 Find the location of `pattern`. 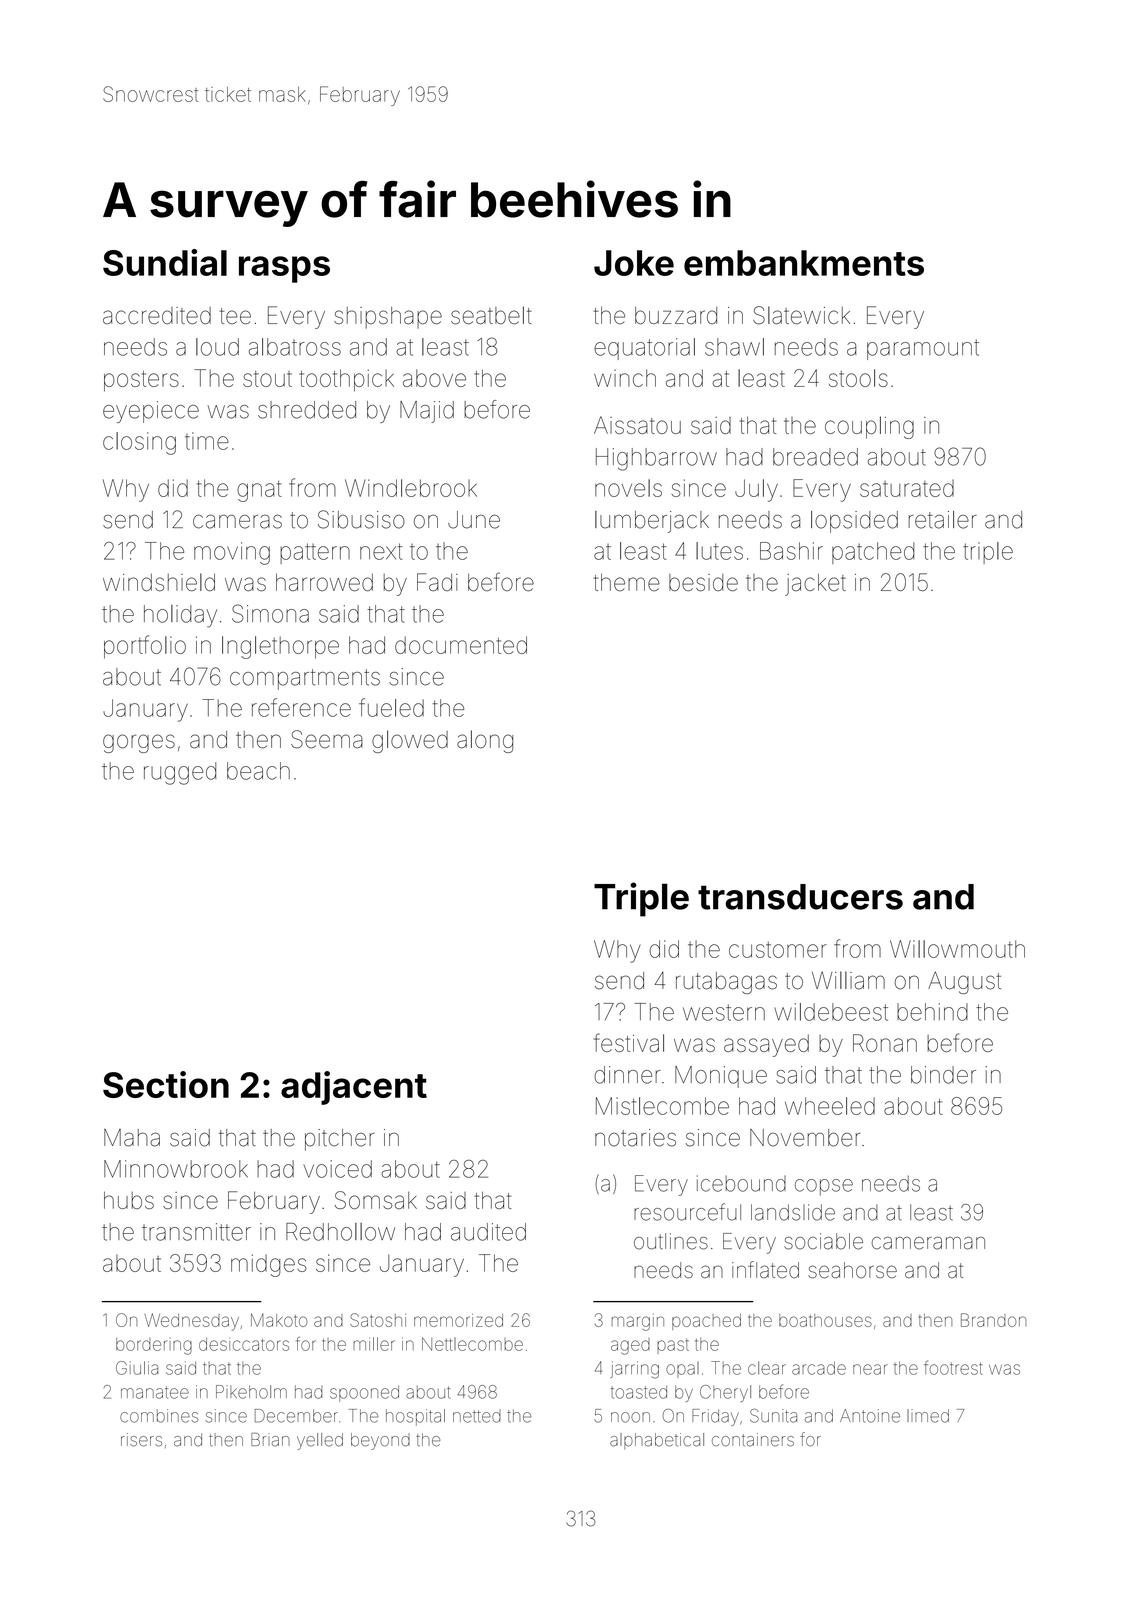

pattern is located at coordinates (315, 553).
